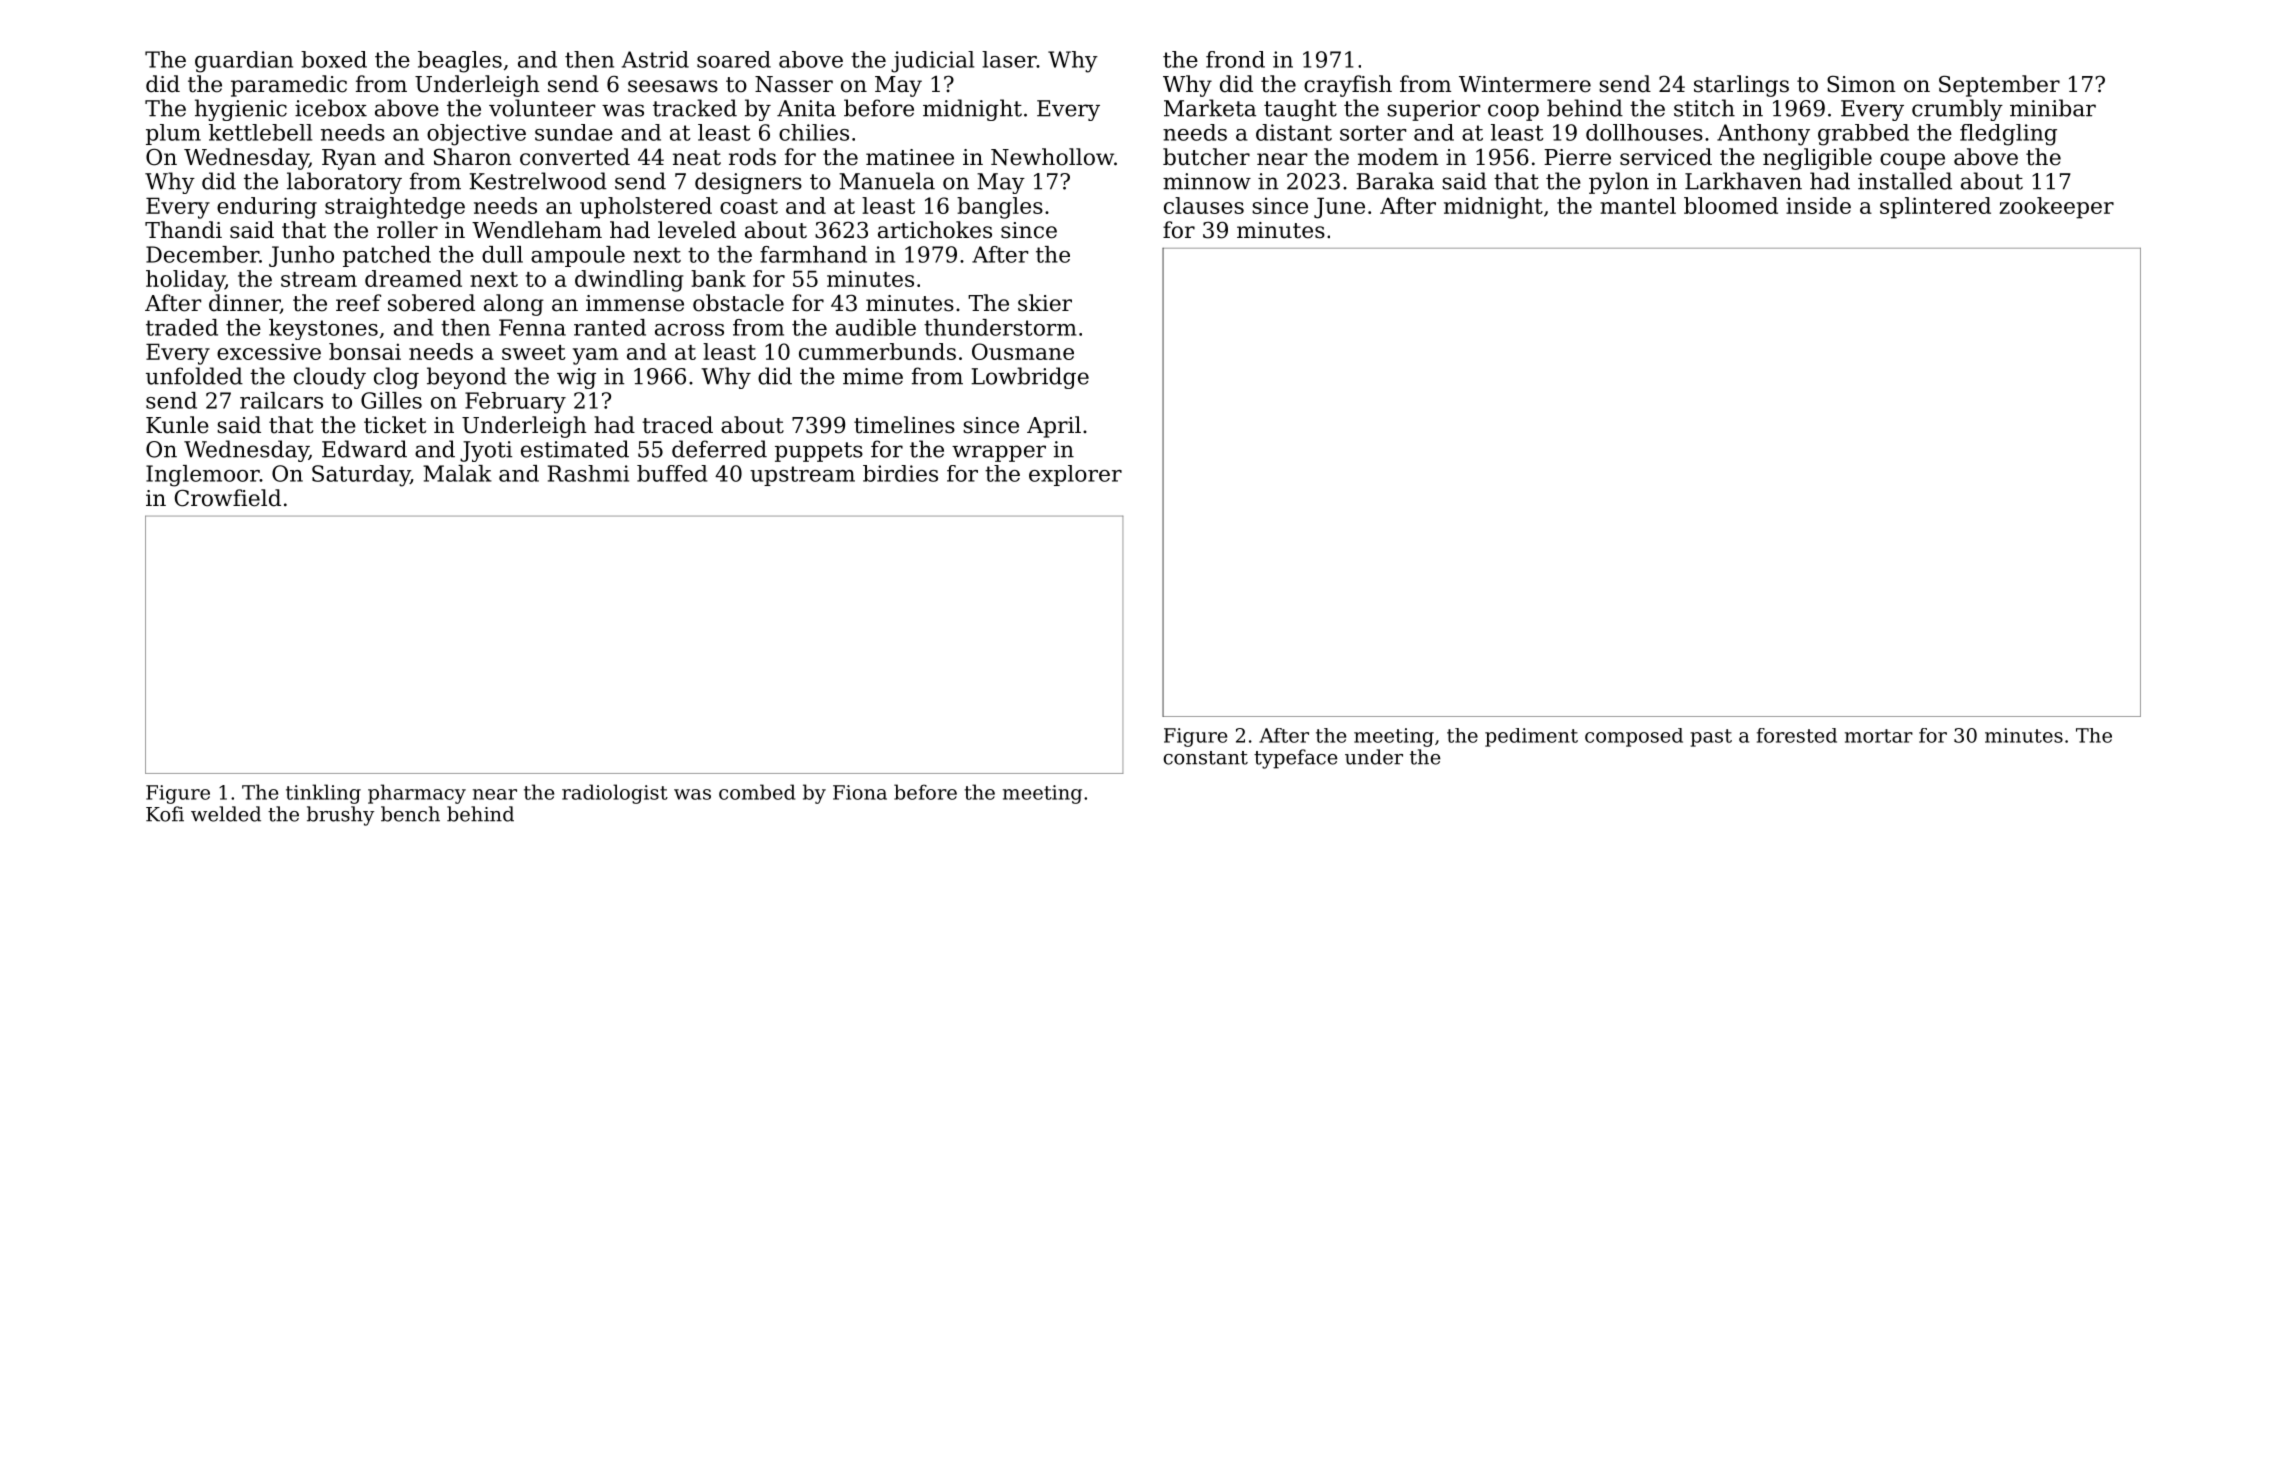  I want to click on Edward, so click(364, 449).
